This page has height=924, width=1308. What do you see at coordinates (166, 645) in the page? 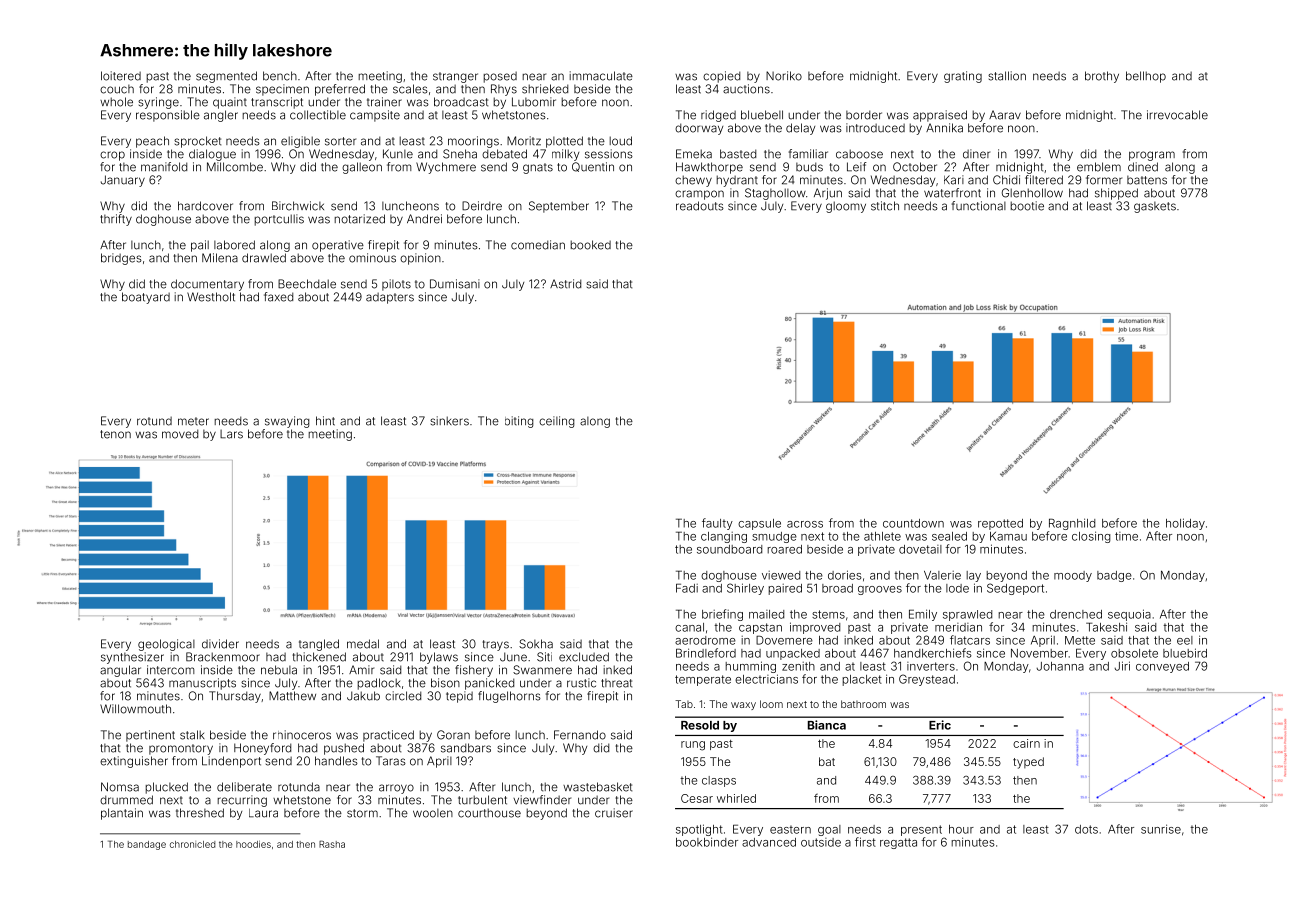
I see `geological` at bounding box center [166, 645].
